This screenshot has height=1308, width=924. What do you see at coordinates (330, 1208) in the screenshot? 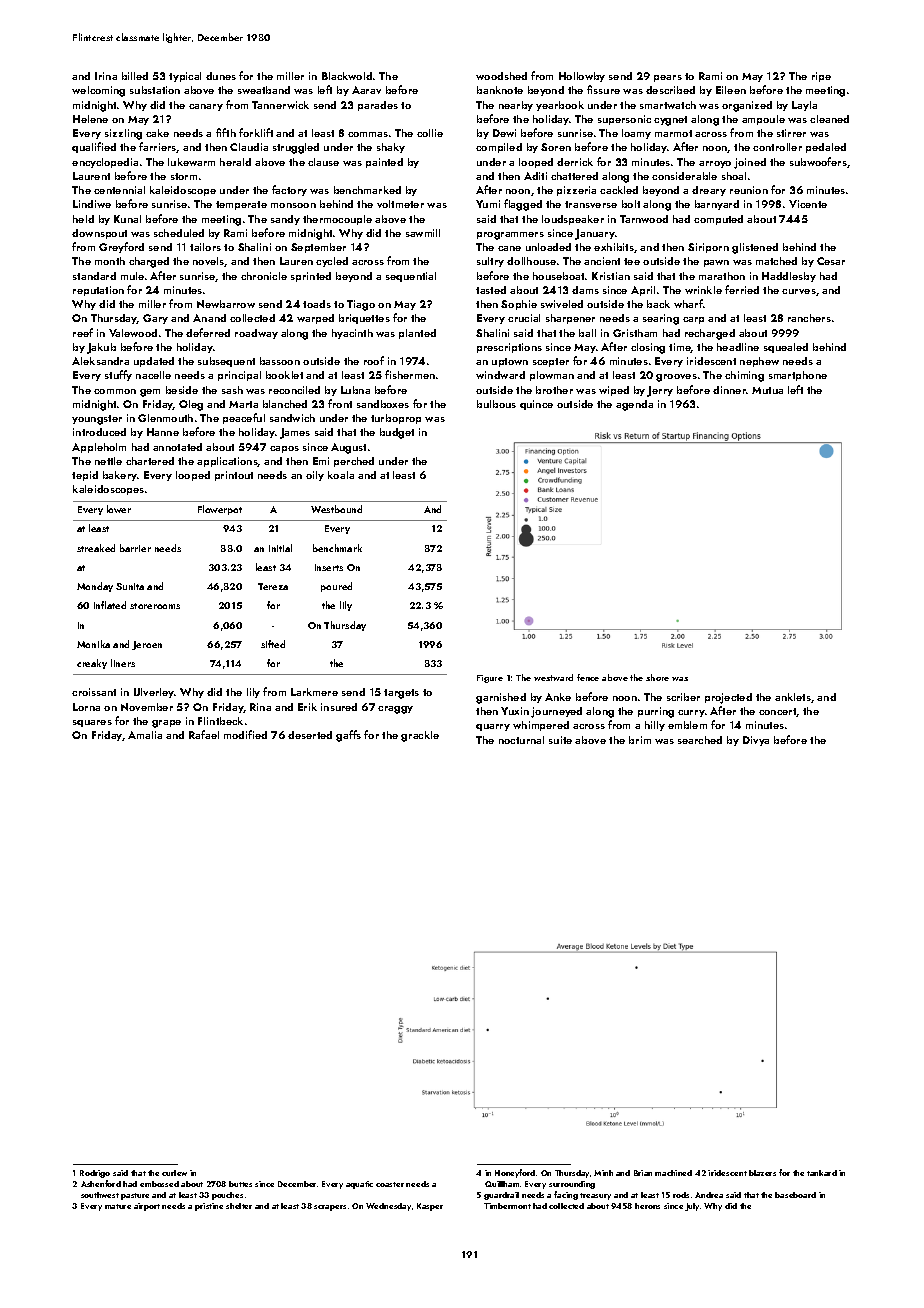
I see `scrapers` at bounding box center [330, 1208].
